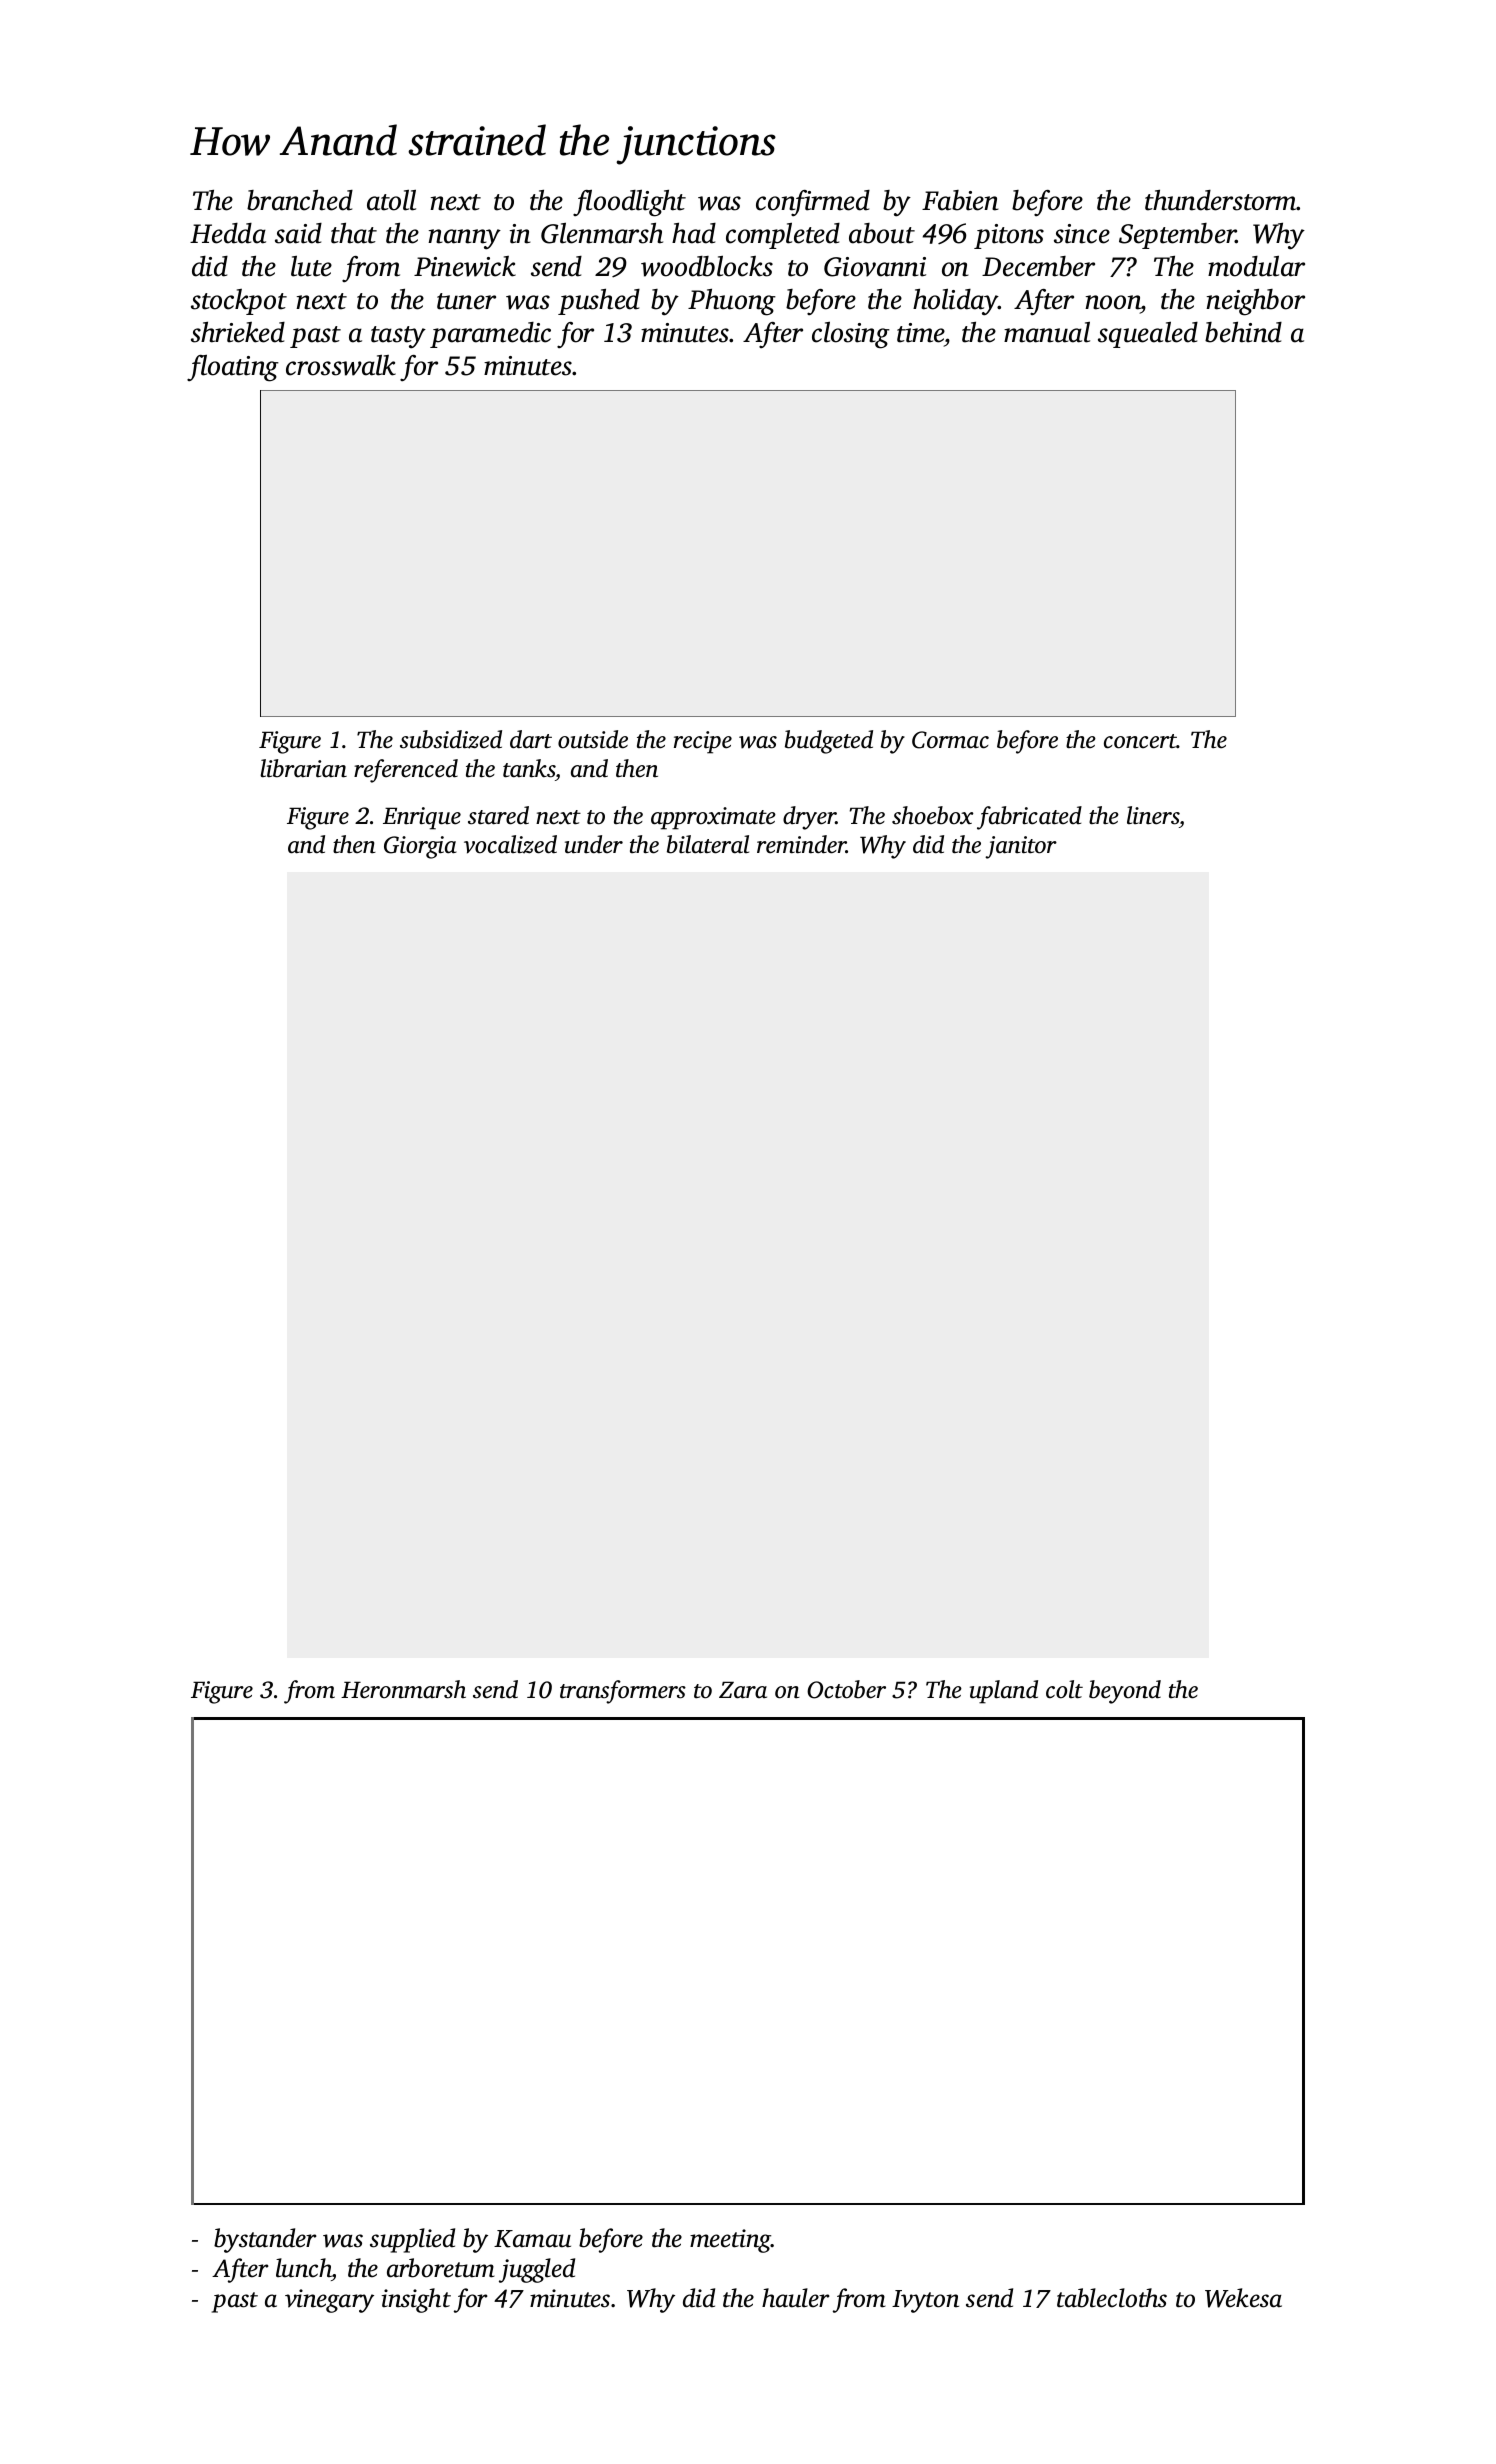 This screenshot has width=1496, height=2464. What do you see at coordinates (801, 844) in the screenshot?
I see `reminder` at bounding box center [801, 844].
